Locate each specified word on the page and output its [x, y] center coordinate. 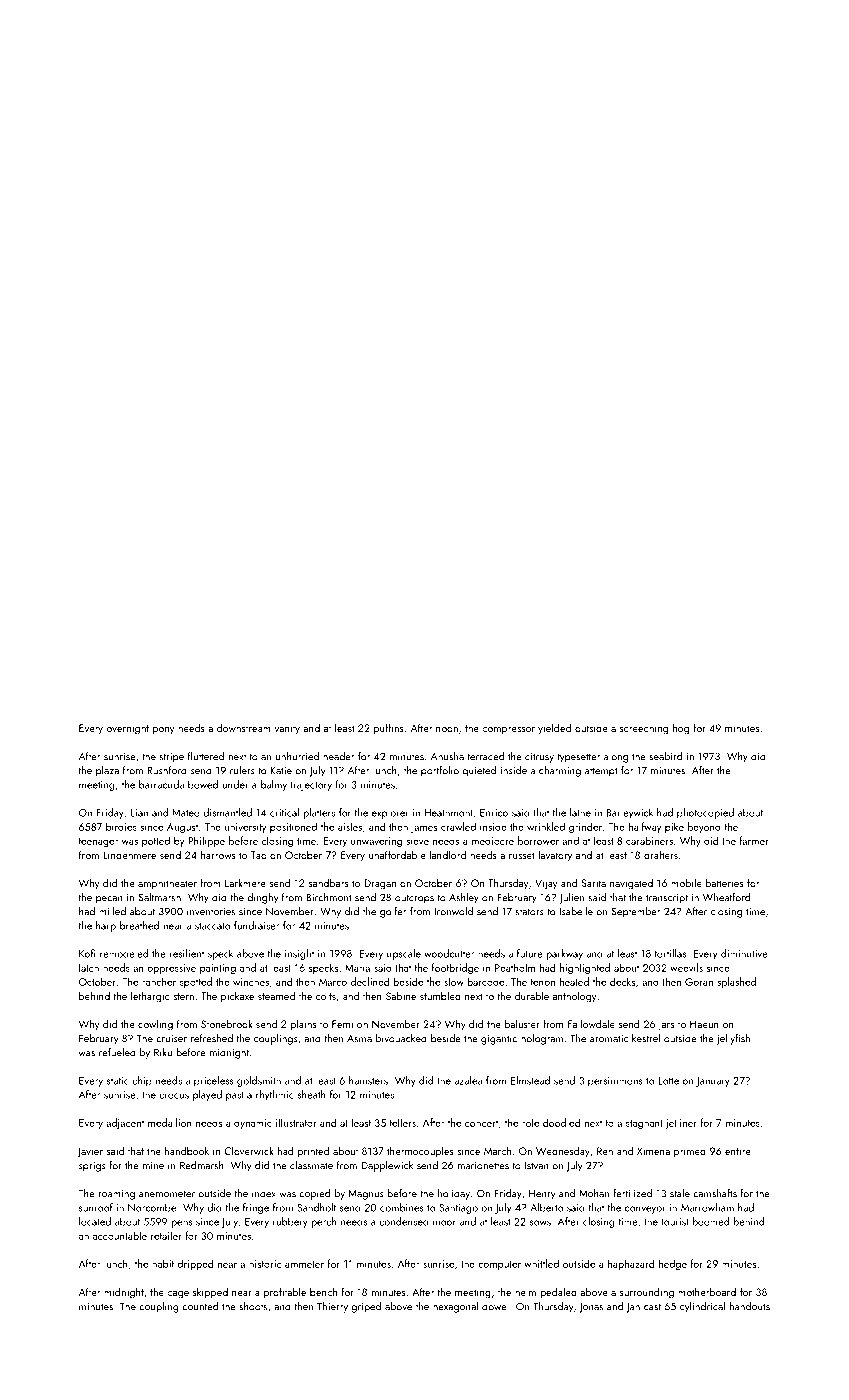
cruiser [171, 1039]
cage [178, 1295]
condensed [404, 1221]
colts [326, 996]
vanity [287, 729]
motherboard [707, 1291]
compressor [508, 731]
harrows [218, 854]
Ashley [464, 898]
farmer [754, 840]
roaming [117, 1195]
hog [681, 729]
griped [366, 1307]
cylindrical [702, 1307]
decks [622, 981]
